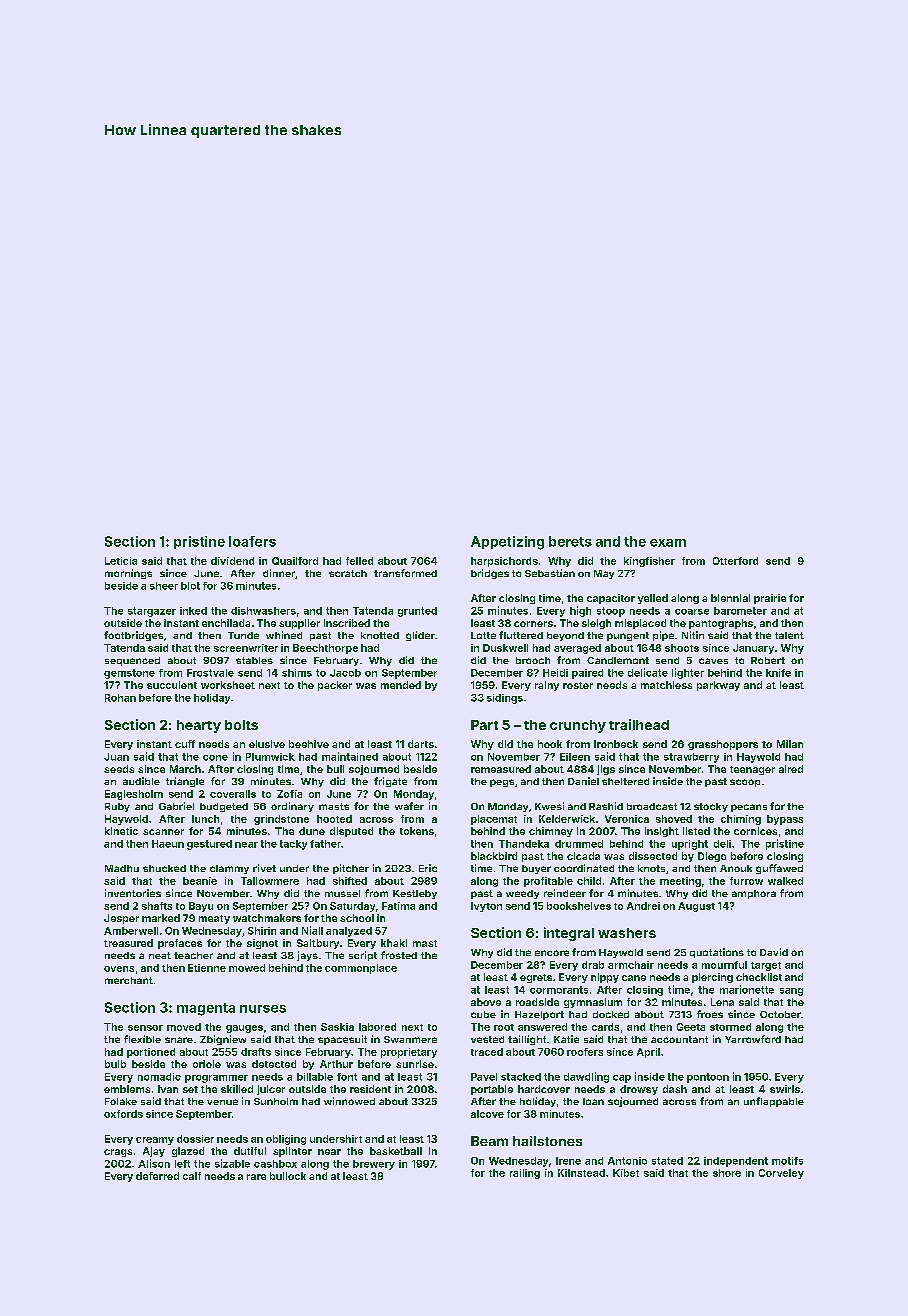  I want to click on rare, so click(256, 1177).
